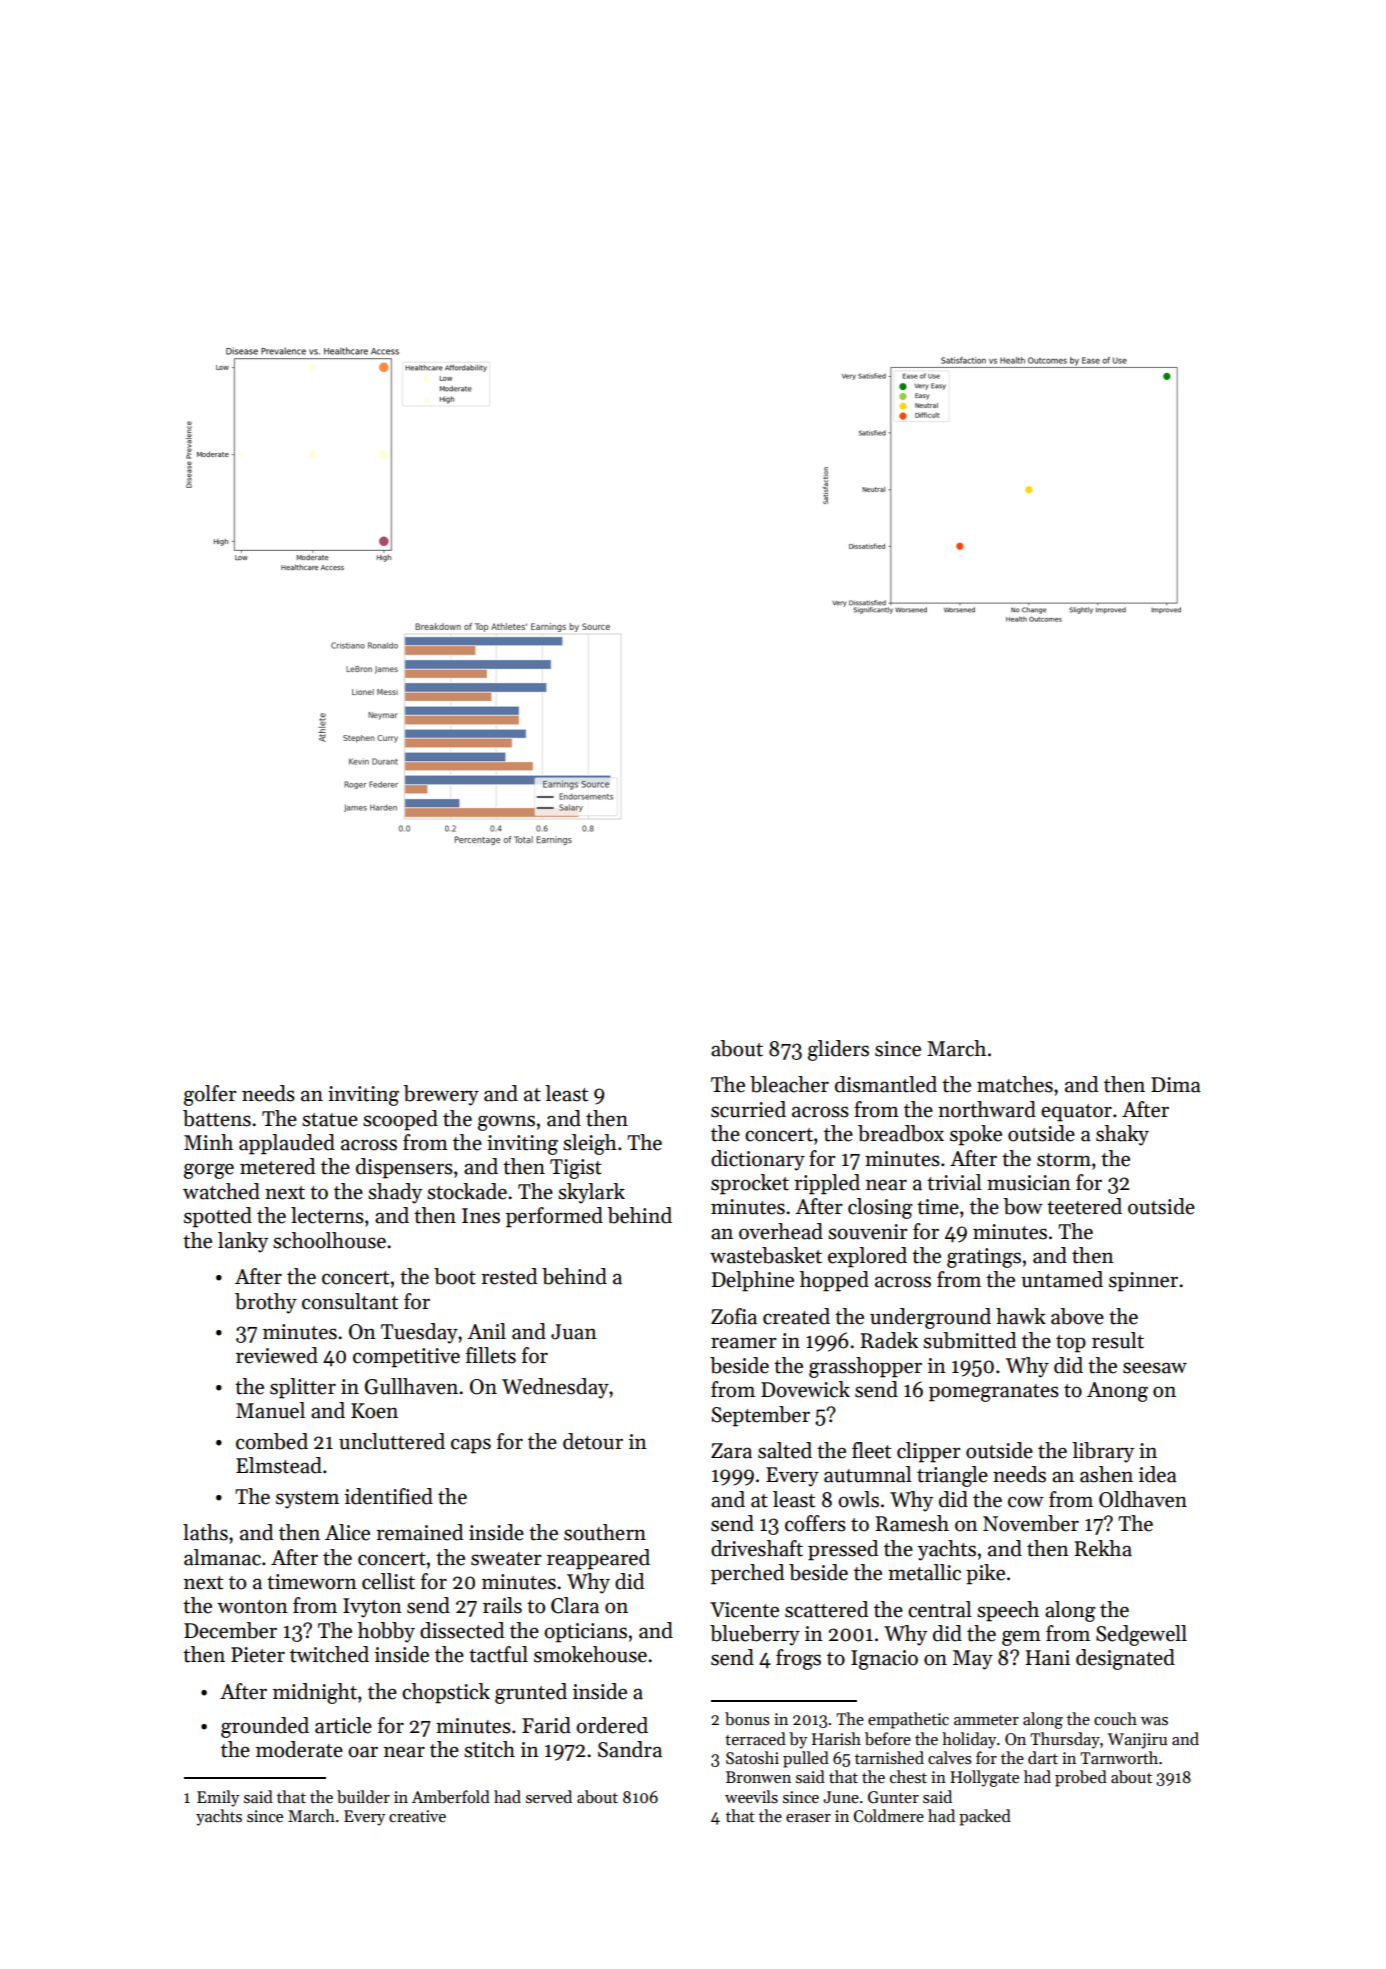  What do you see at coordinates (757, 1548) in the image?
I see `driveshaft` at bounding box center [757, 1548].
